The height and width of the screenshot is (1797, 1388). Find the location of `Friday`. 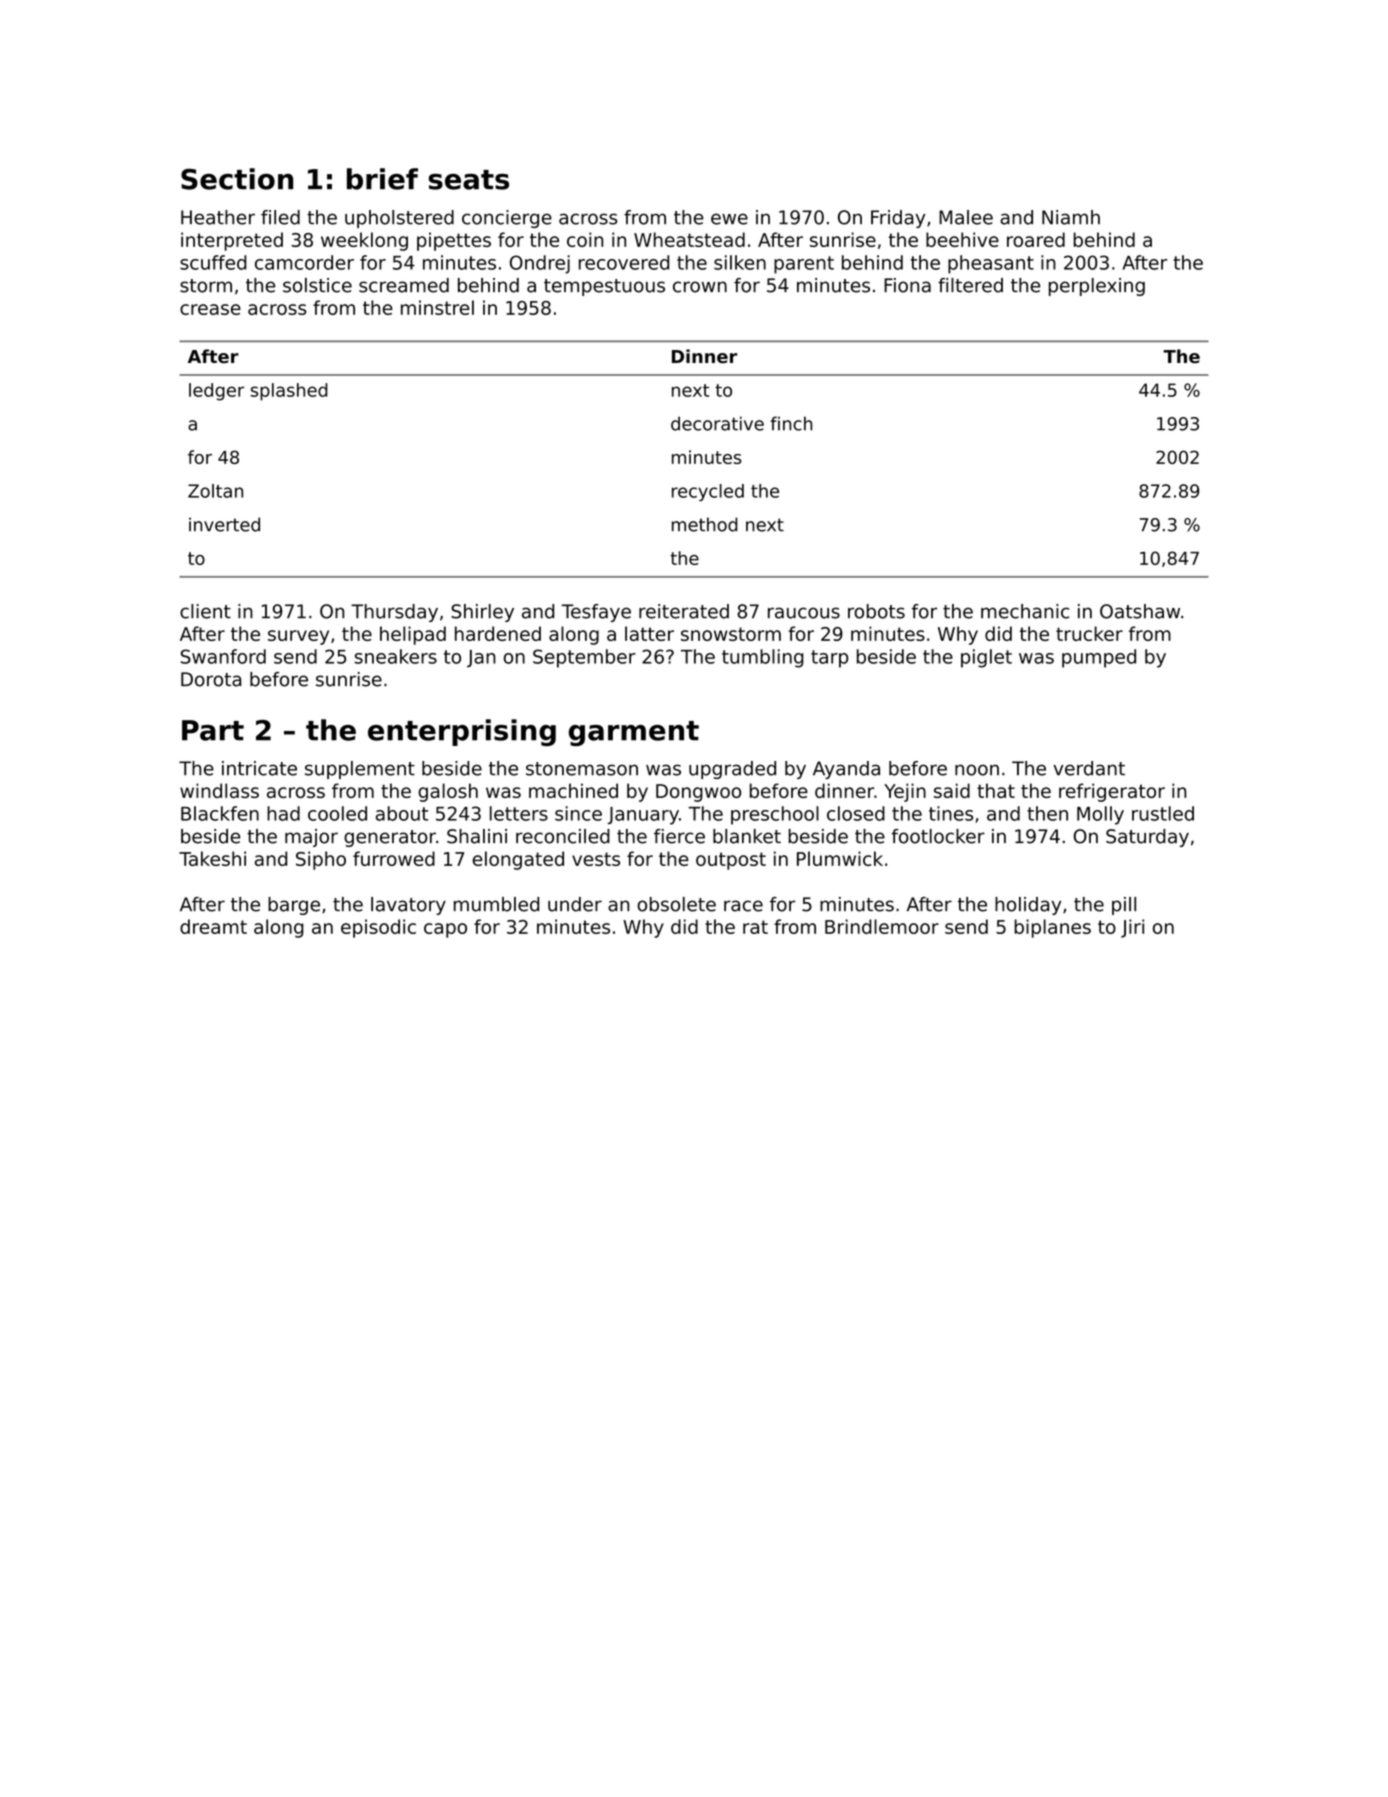

Friday is located at coordinates (898, 219).
